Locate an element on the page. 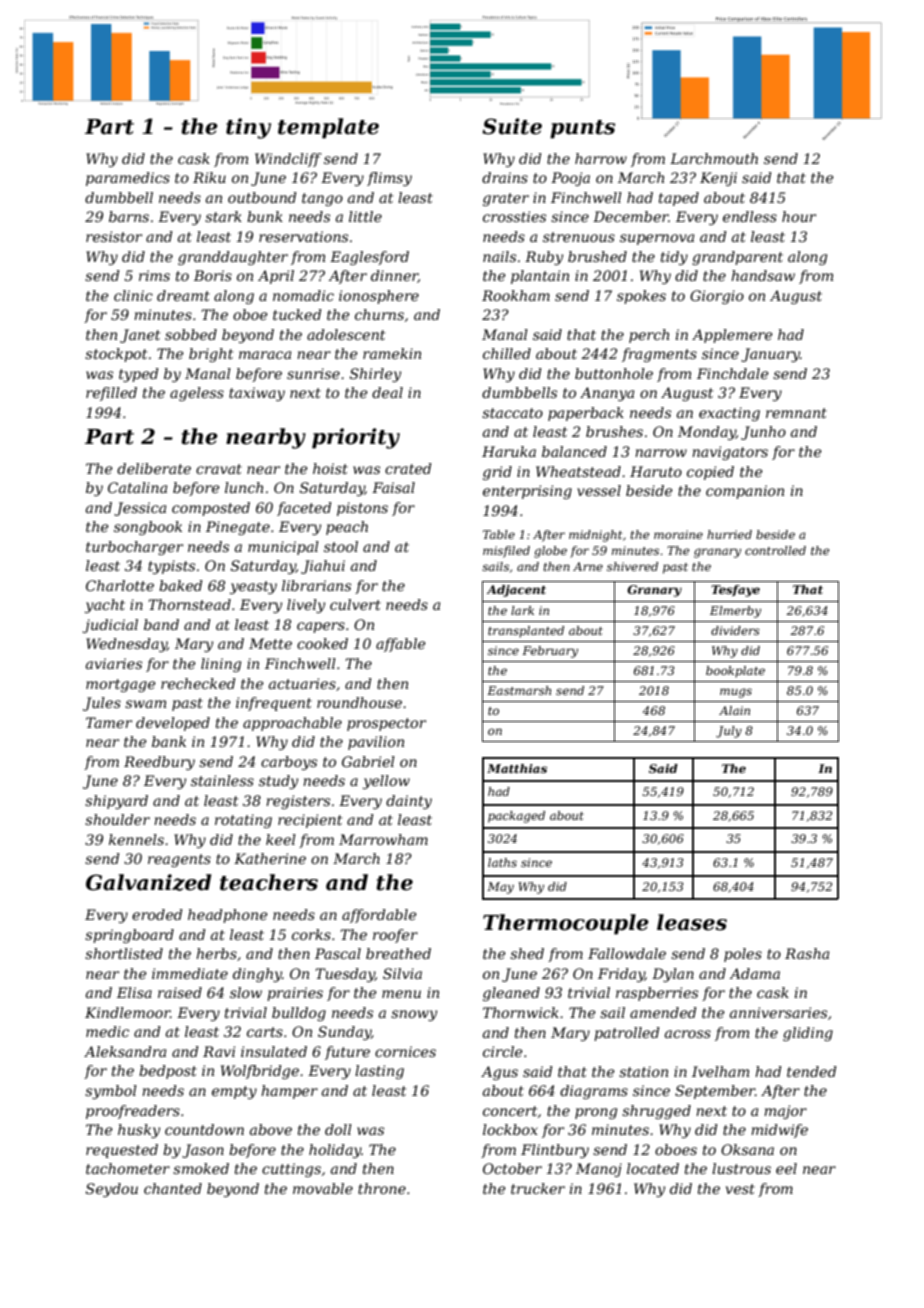 The height and width of the image is (1308, 924). moraine is located at coordinates (678, 534).
